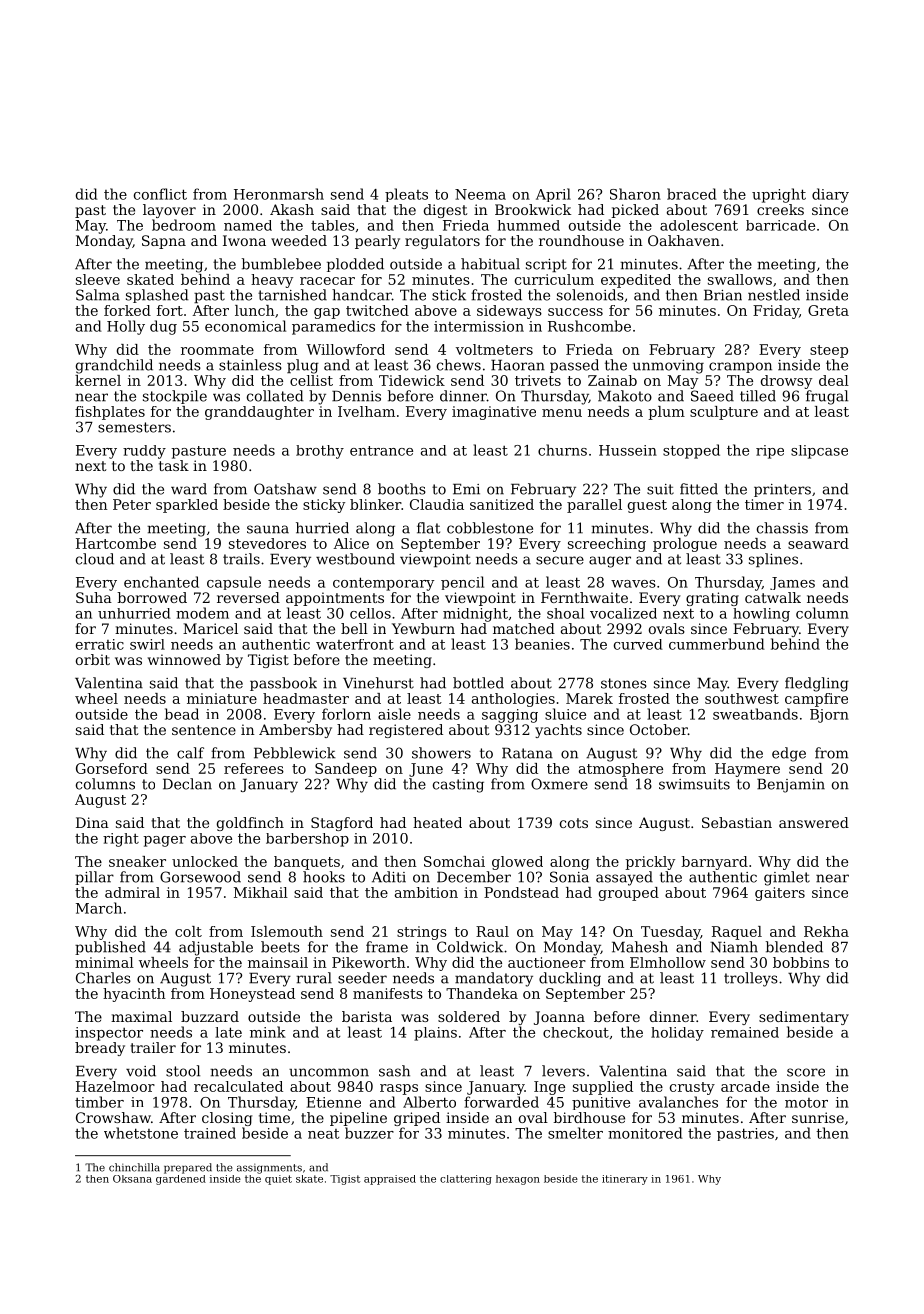 The width and height of the screenshot is (924, 1314). Describe the element at coordinates (480, 194) in the screenshot. I see `Neema` at that location.
